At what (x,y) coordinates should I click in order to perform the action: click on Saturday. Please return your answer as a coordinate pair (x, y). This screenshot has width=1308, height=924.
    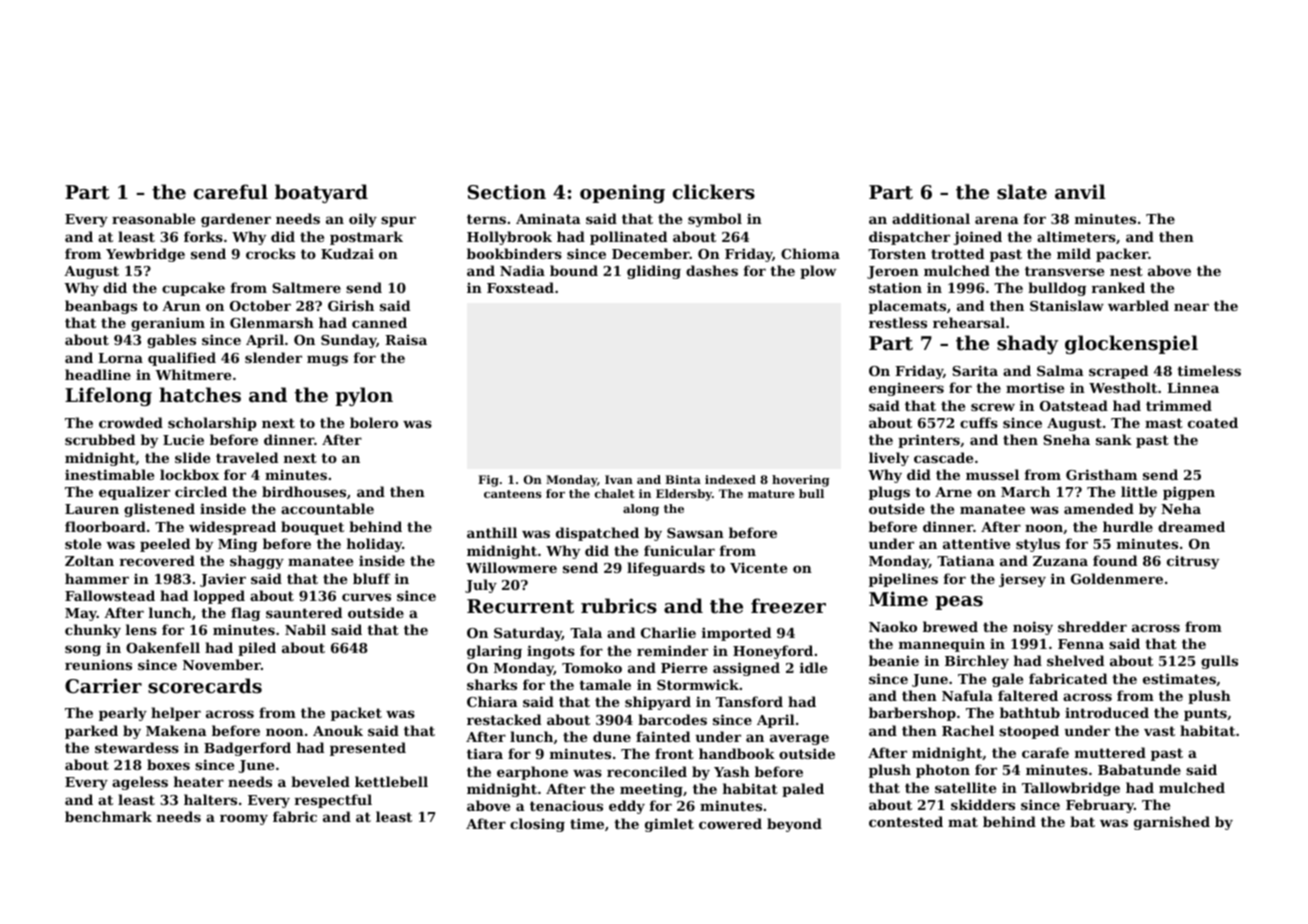
    Looking at the image, I should click on (528, 634).
